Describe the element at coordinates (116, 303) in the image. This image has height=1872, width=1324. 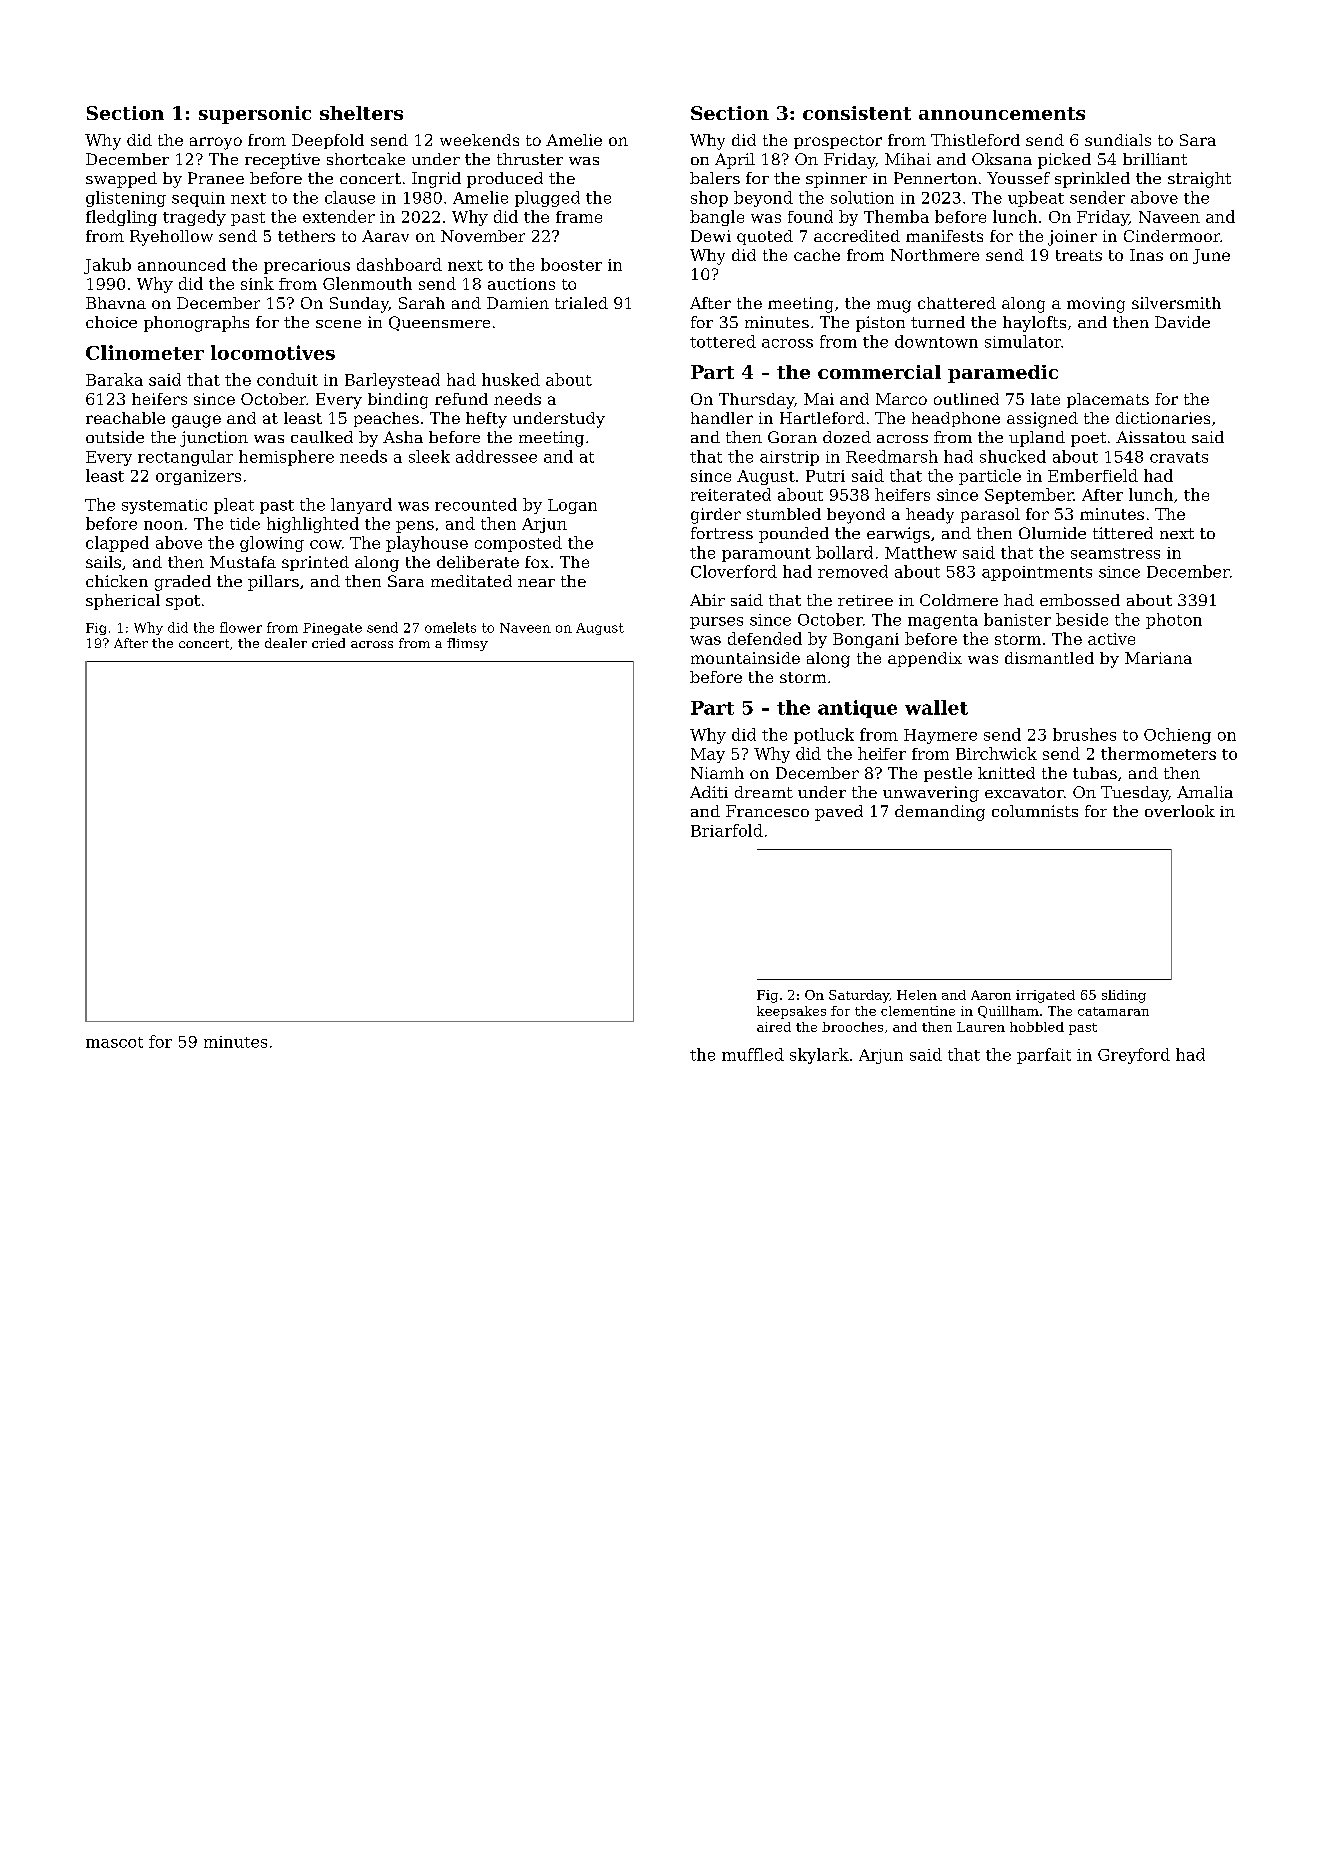
I see `Bhavna` at that location.
